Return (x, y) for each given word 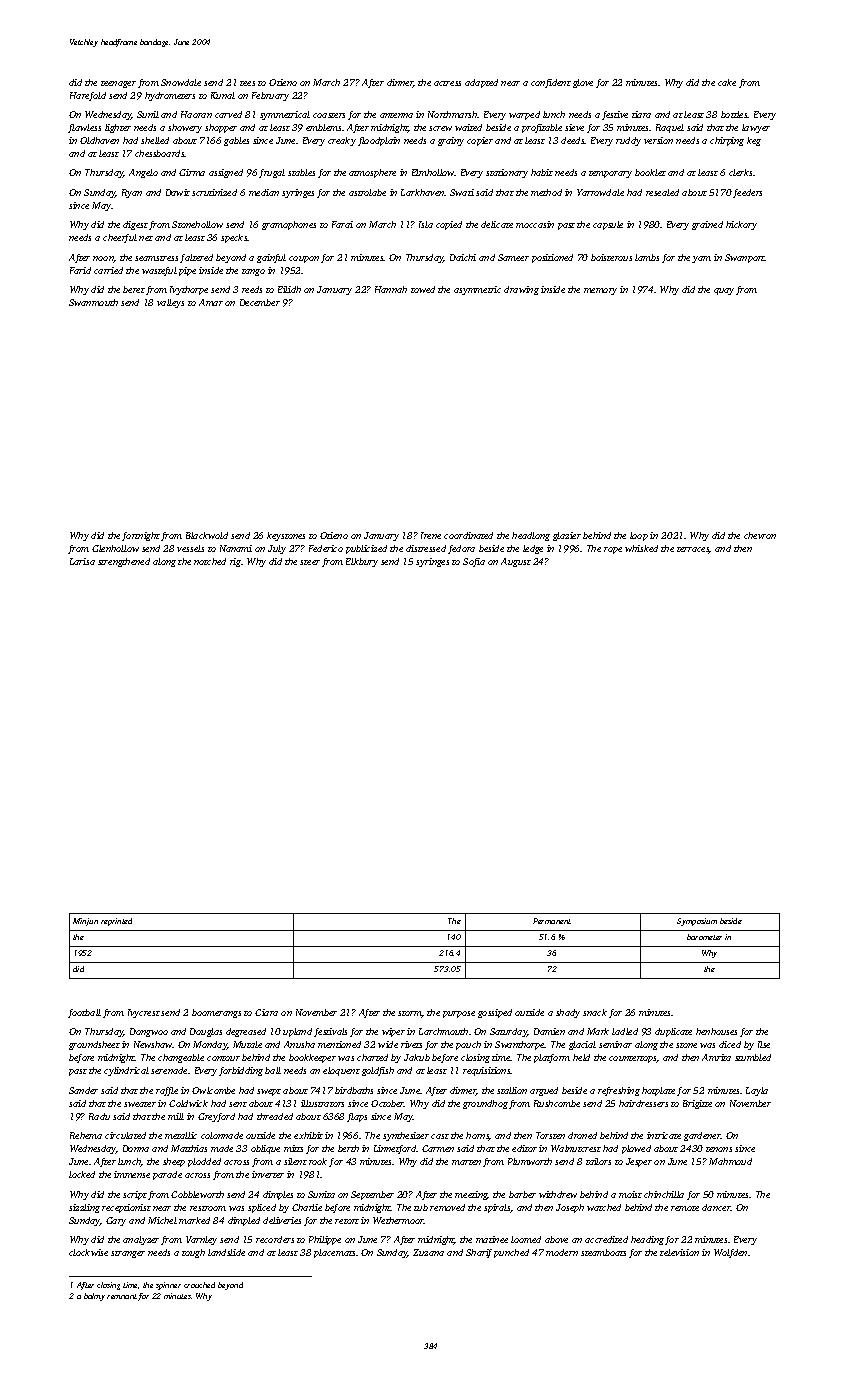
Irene (431, 535)
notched (210, 561)
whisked (641, 548)
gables (236, 141)
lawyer (756, 128)
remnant (122, 1296)
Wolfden (730, 1253)
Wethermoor (398, 1220)
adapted (481, 83)
